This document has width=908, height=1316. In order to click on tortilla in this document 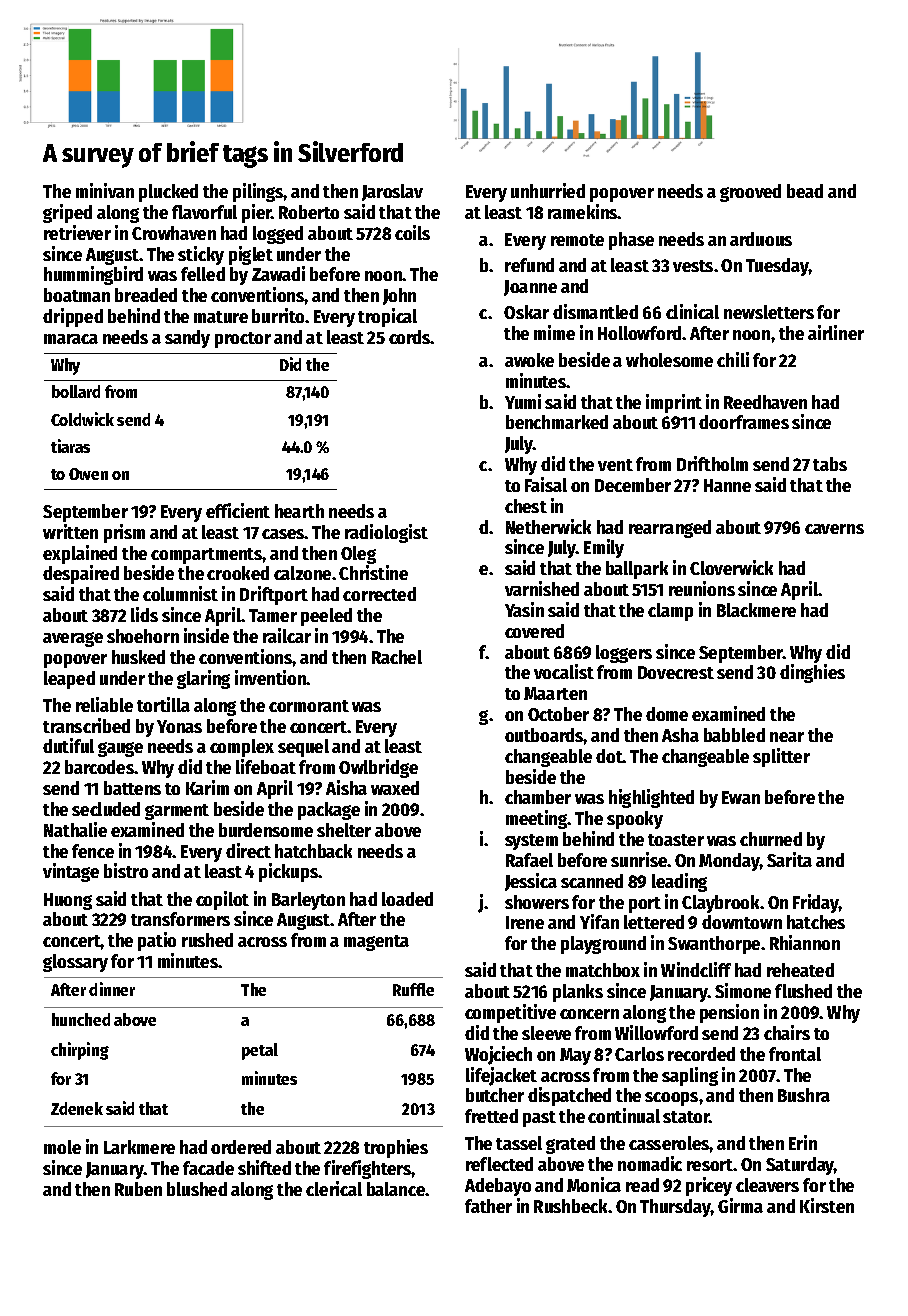, I will do `click(163, 704)`.
